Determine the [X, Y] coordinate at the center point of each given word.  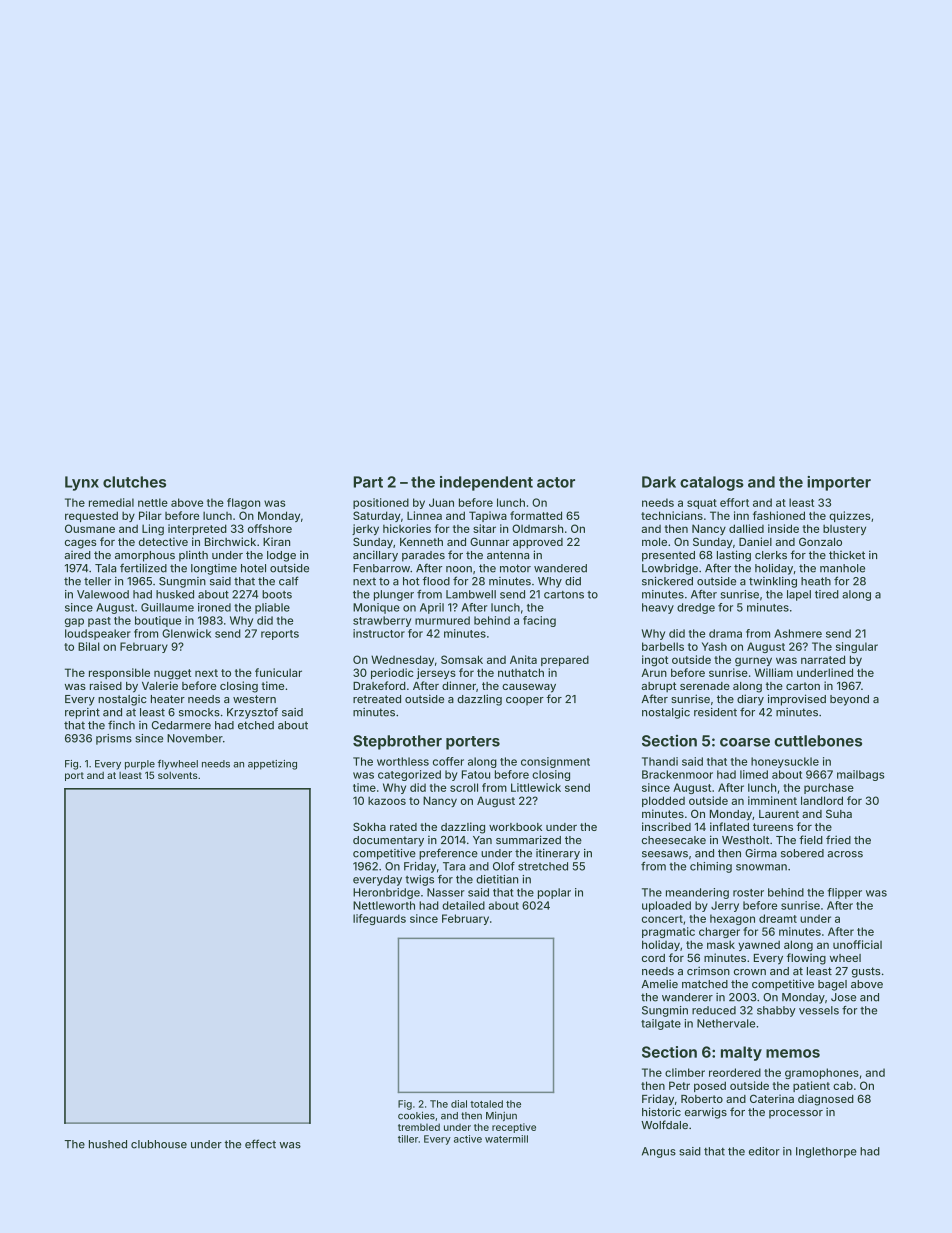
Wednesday [402, 660]
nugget [172, 674]
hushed [108, 1144]
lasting [734, 556]
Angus [659, 1152]
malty [741, 1053]
